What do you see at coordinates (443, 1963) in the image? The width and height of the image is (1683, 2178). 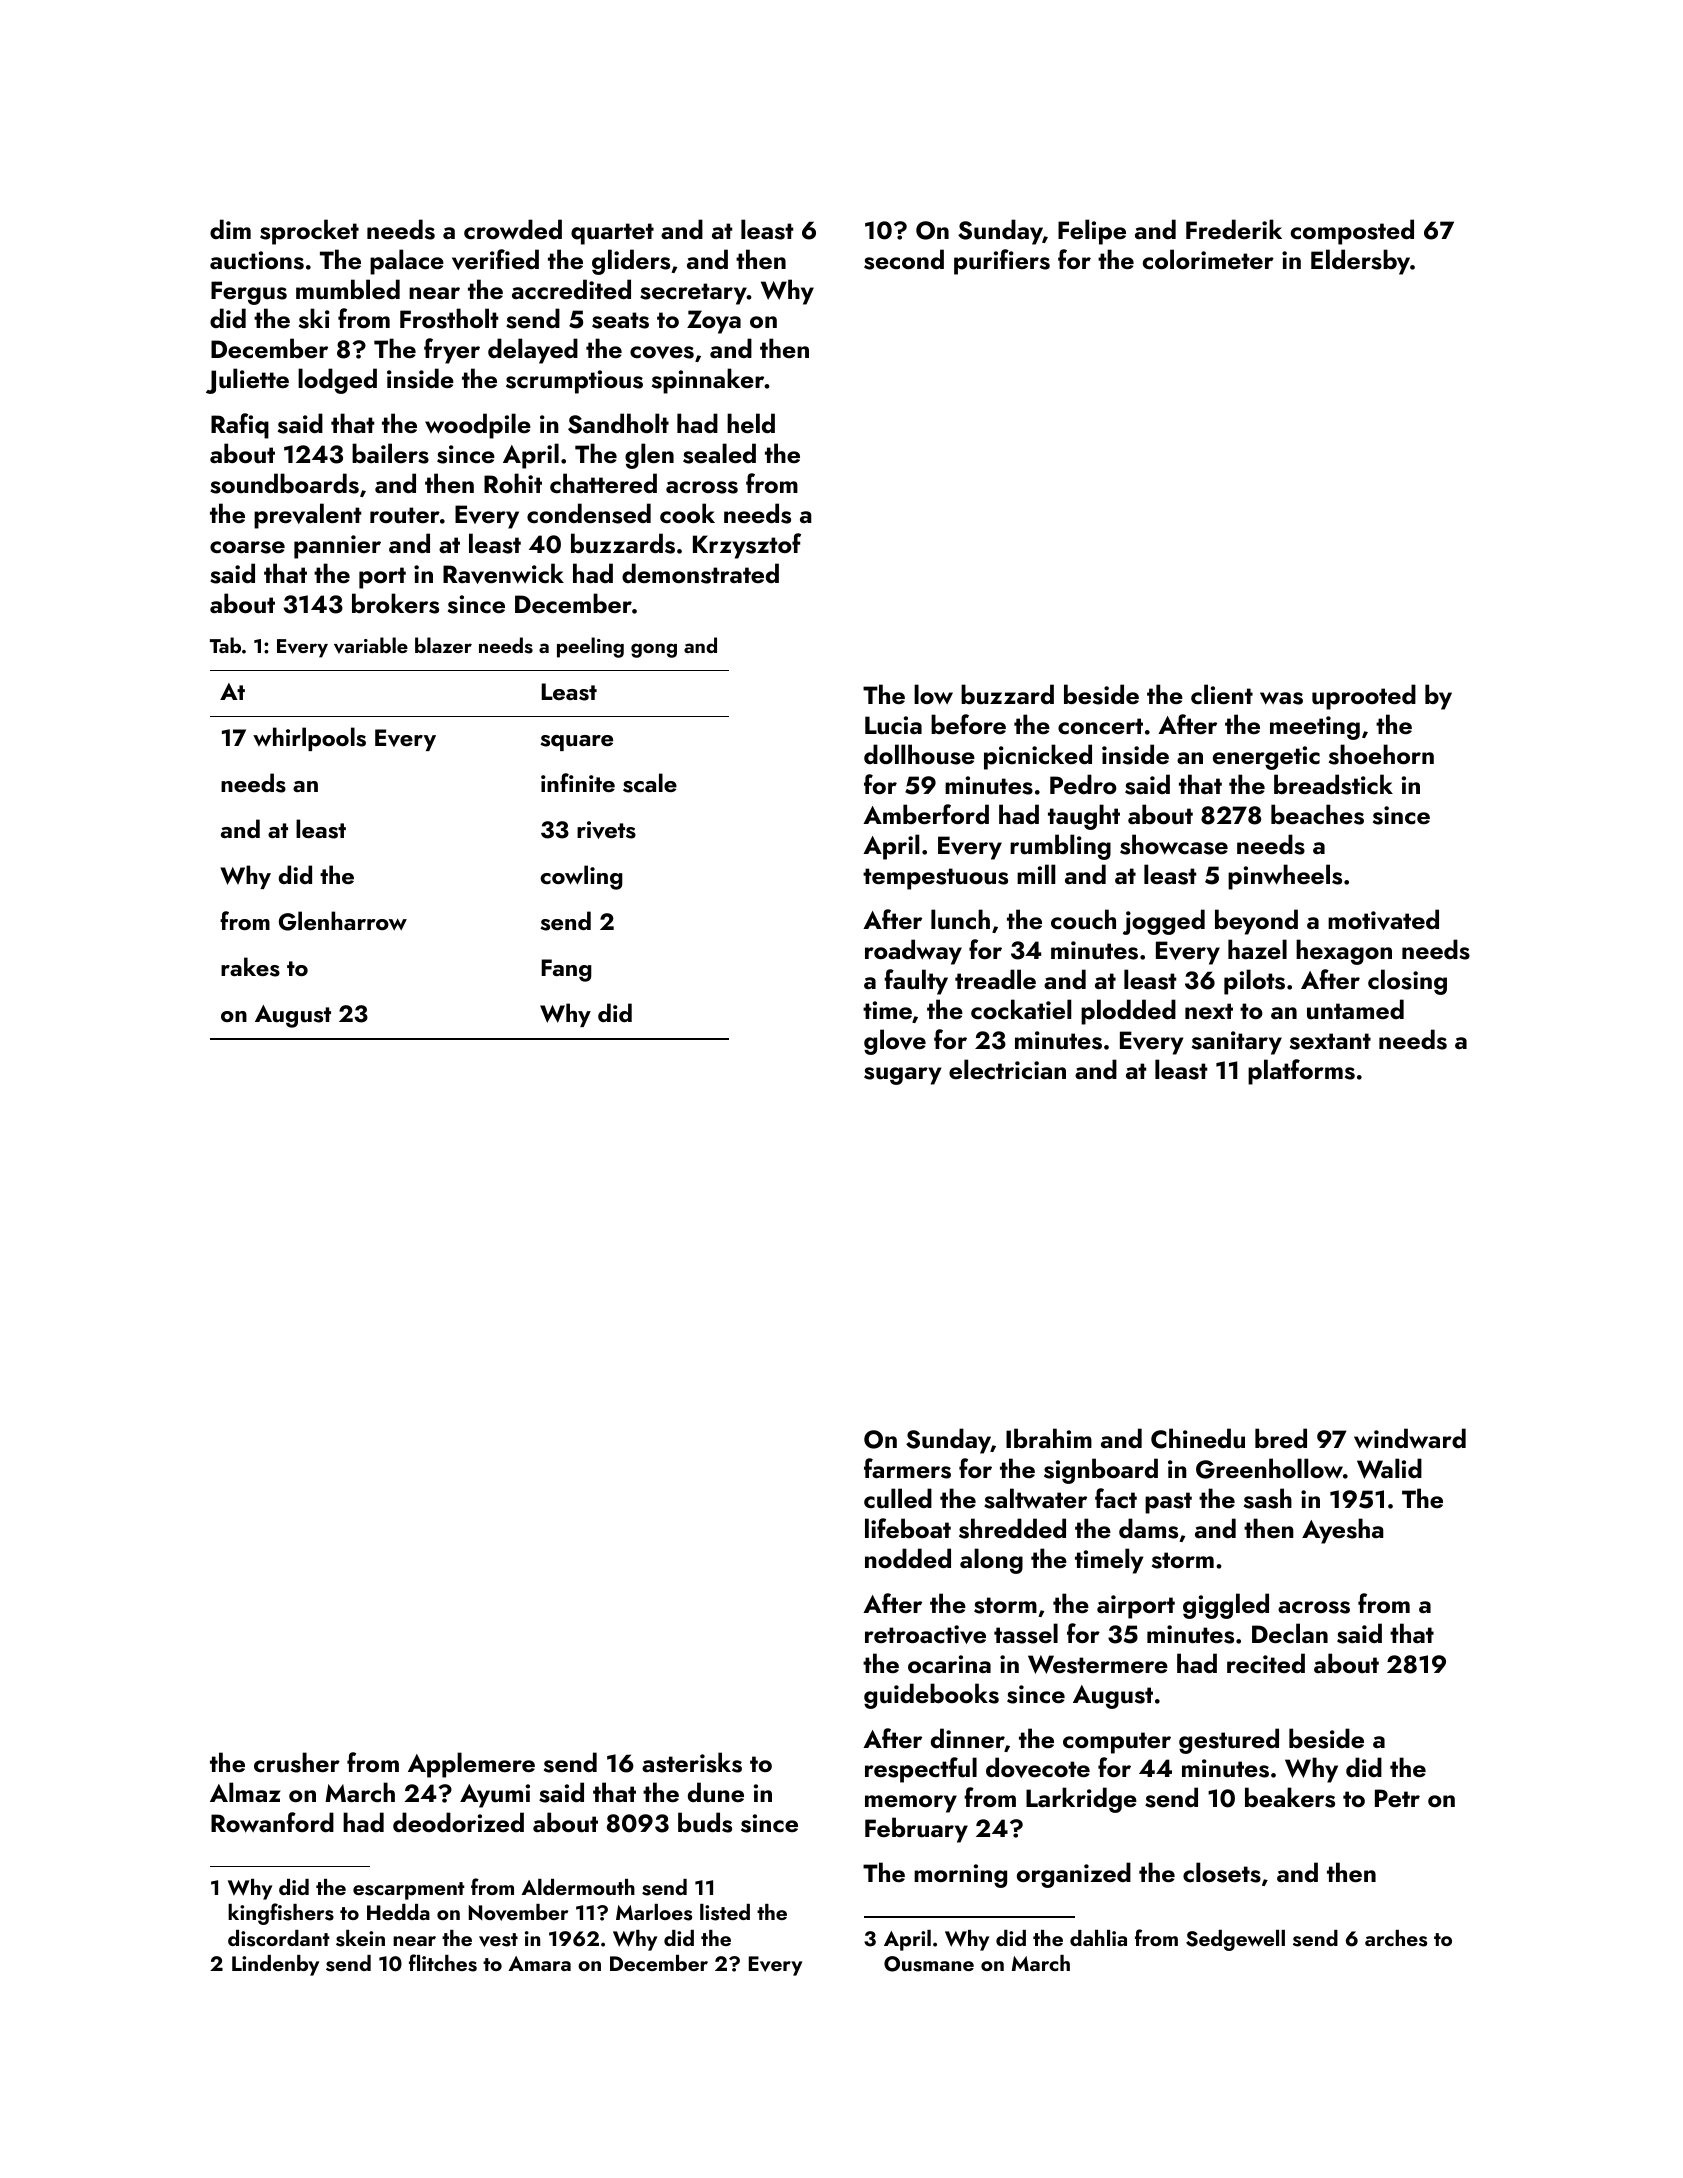 I see `flitches` at bounding box center [443, 1963].
